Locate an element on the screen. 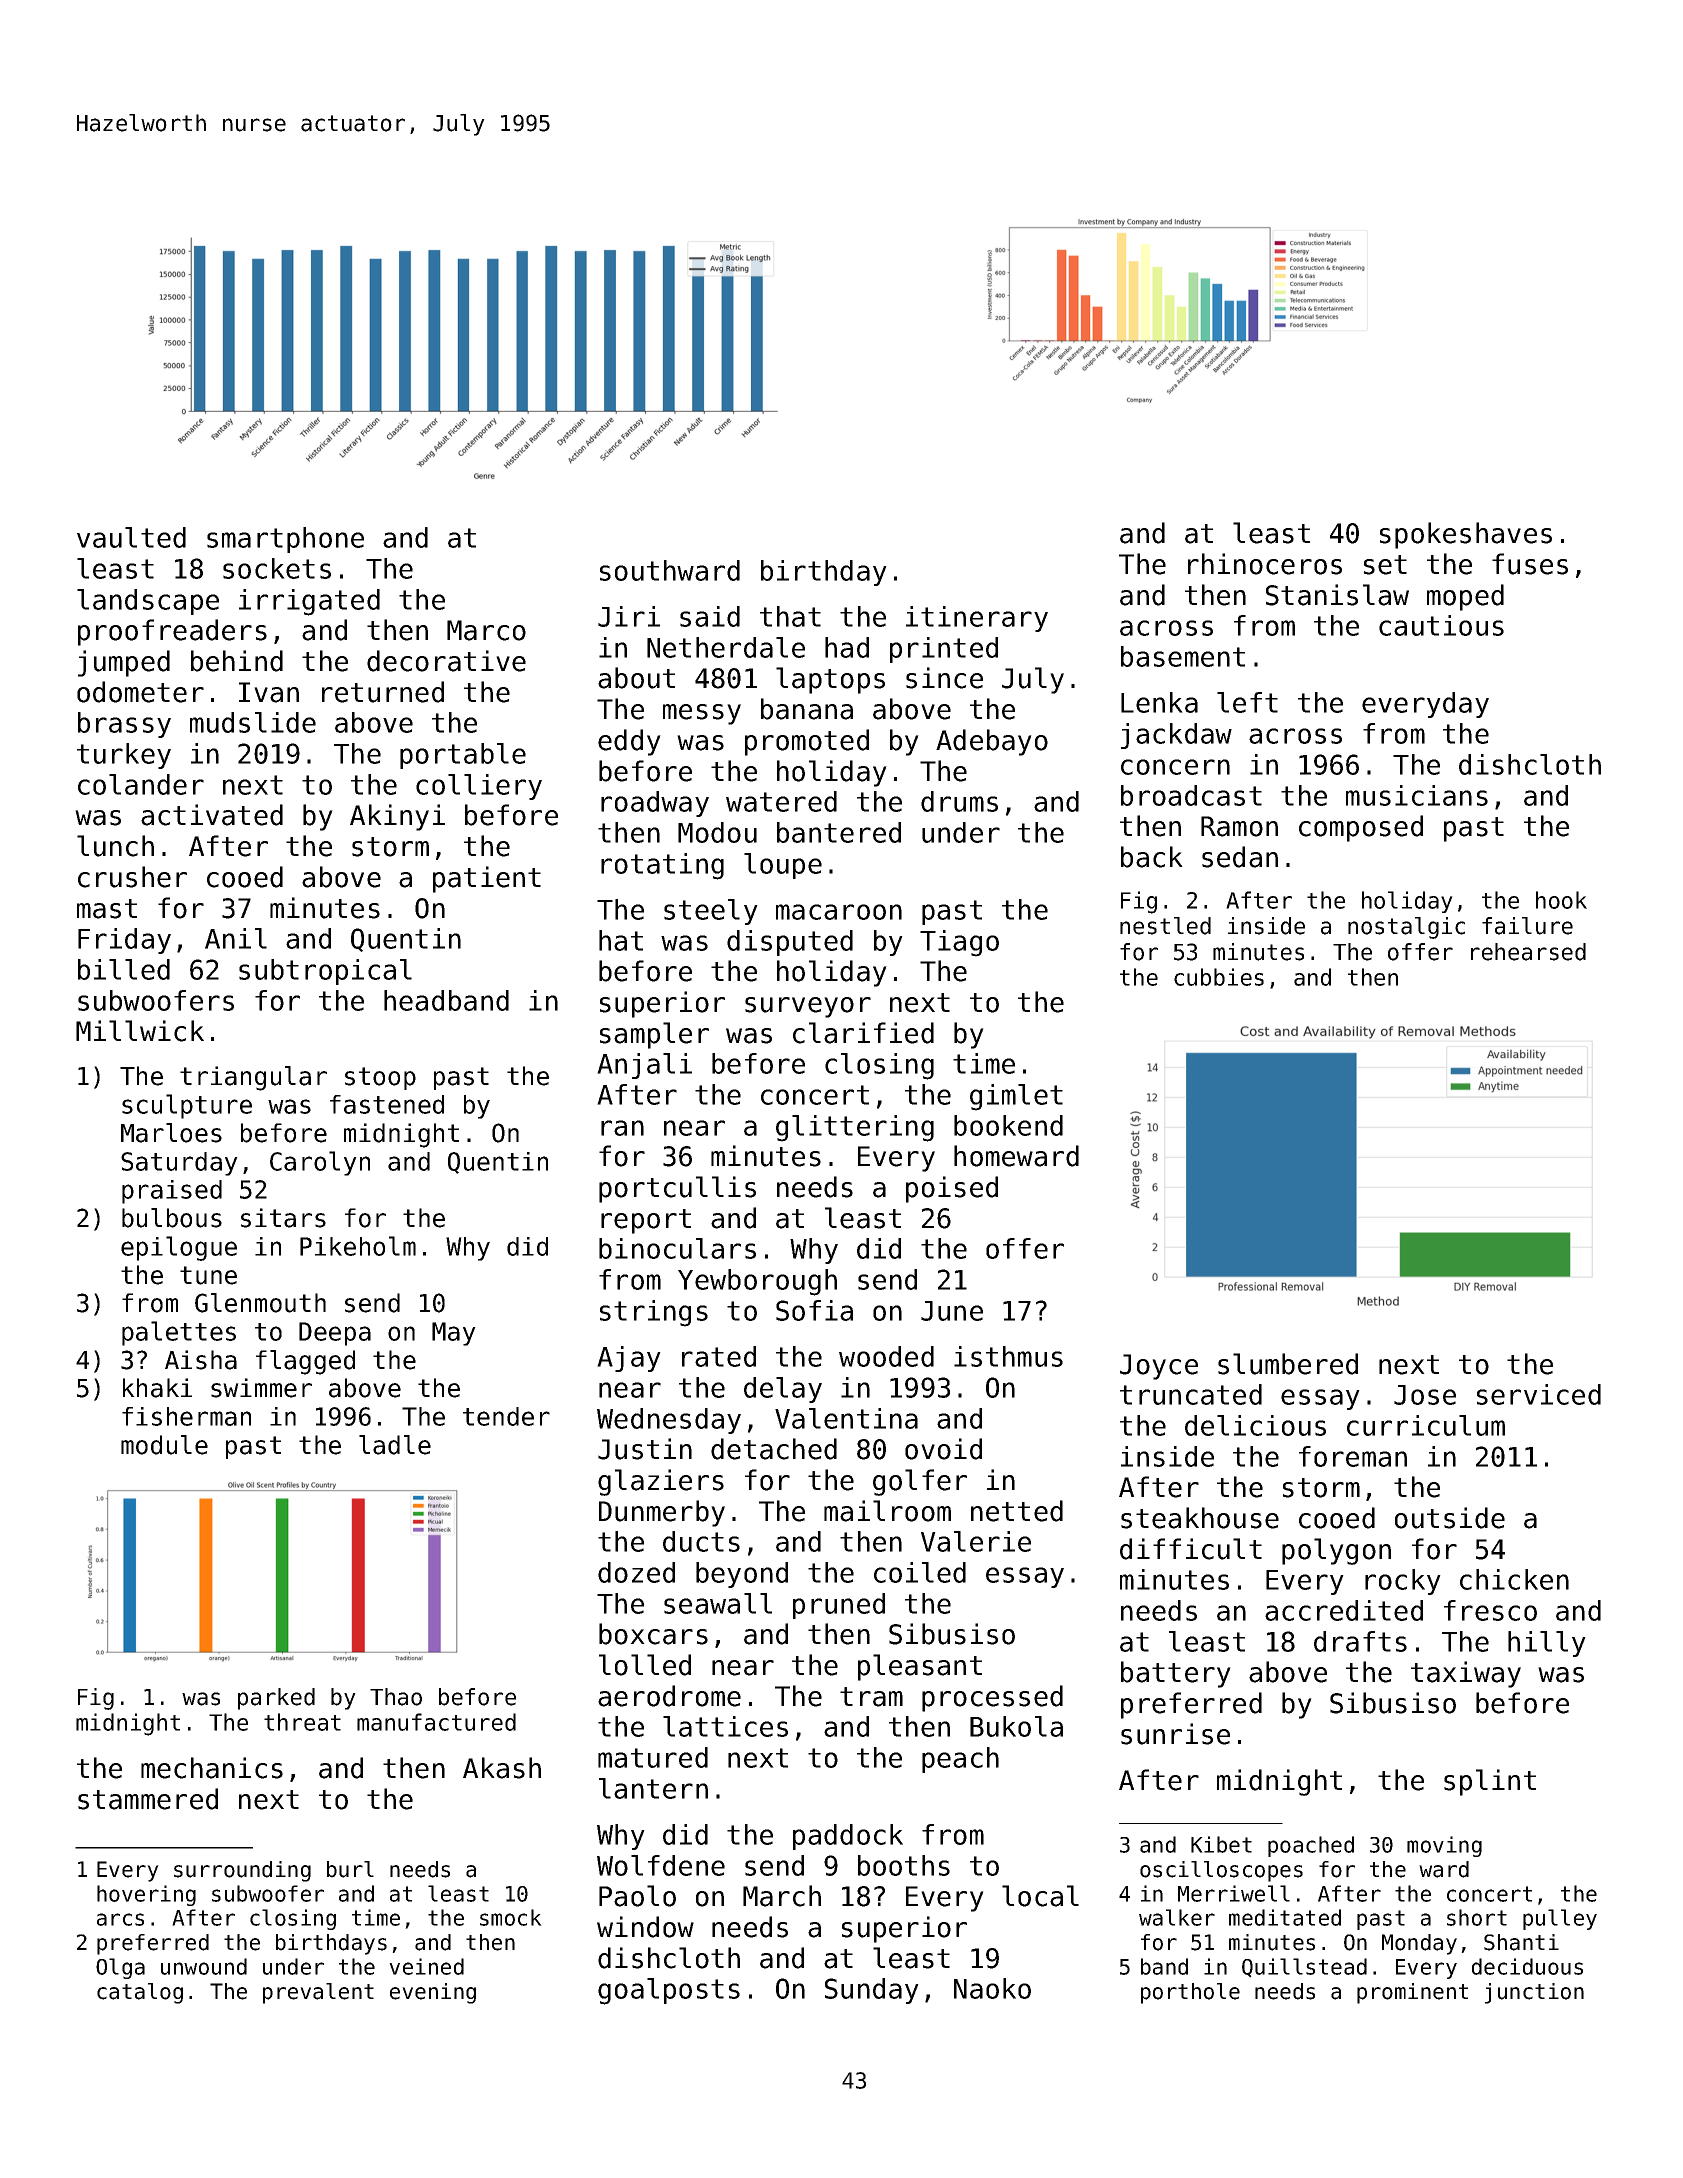 Image resolution: width=1683 pixels, height=2178 pixels. spokeshaves is located at coordinates (1466, 535).
